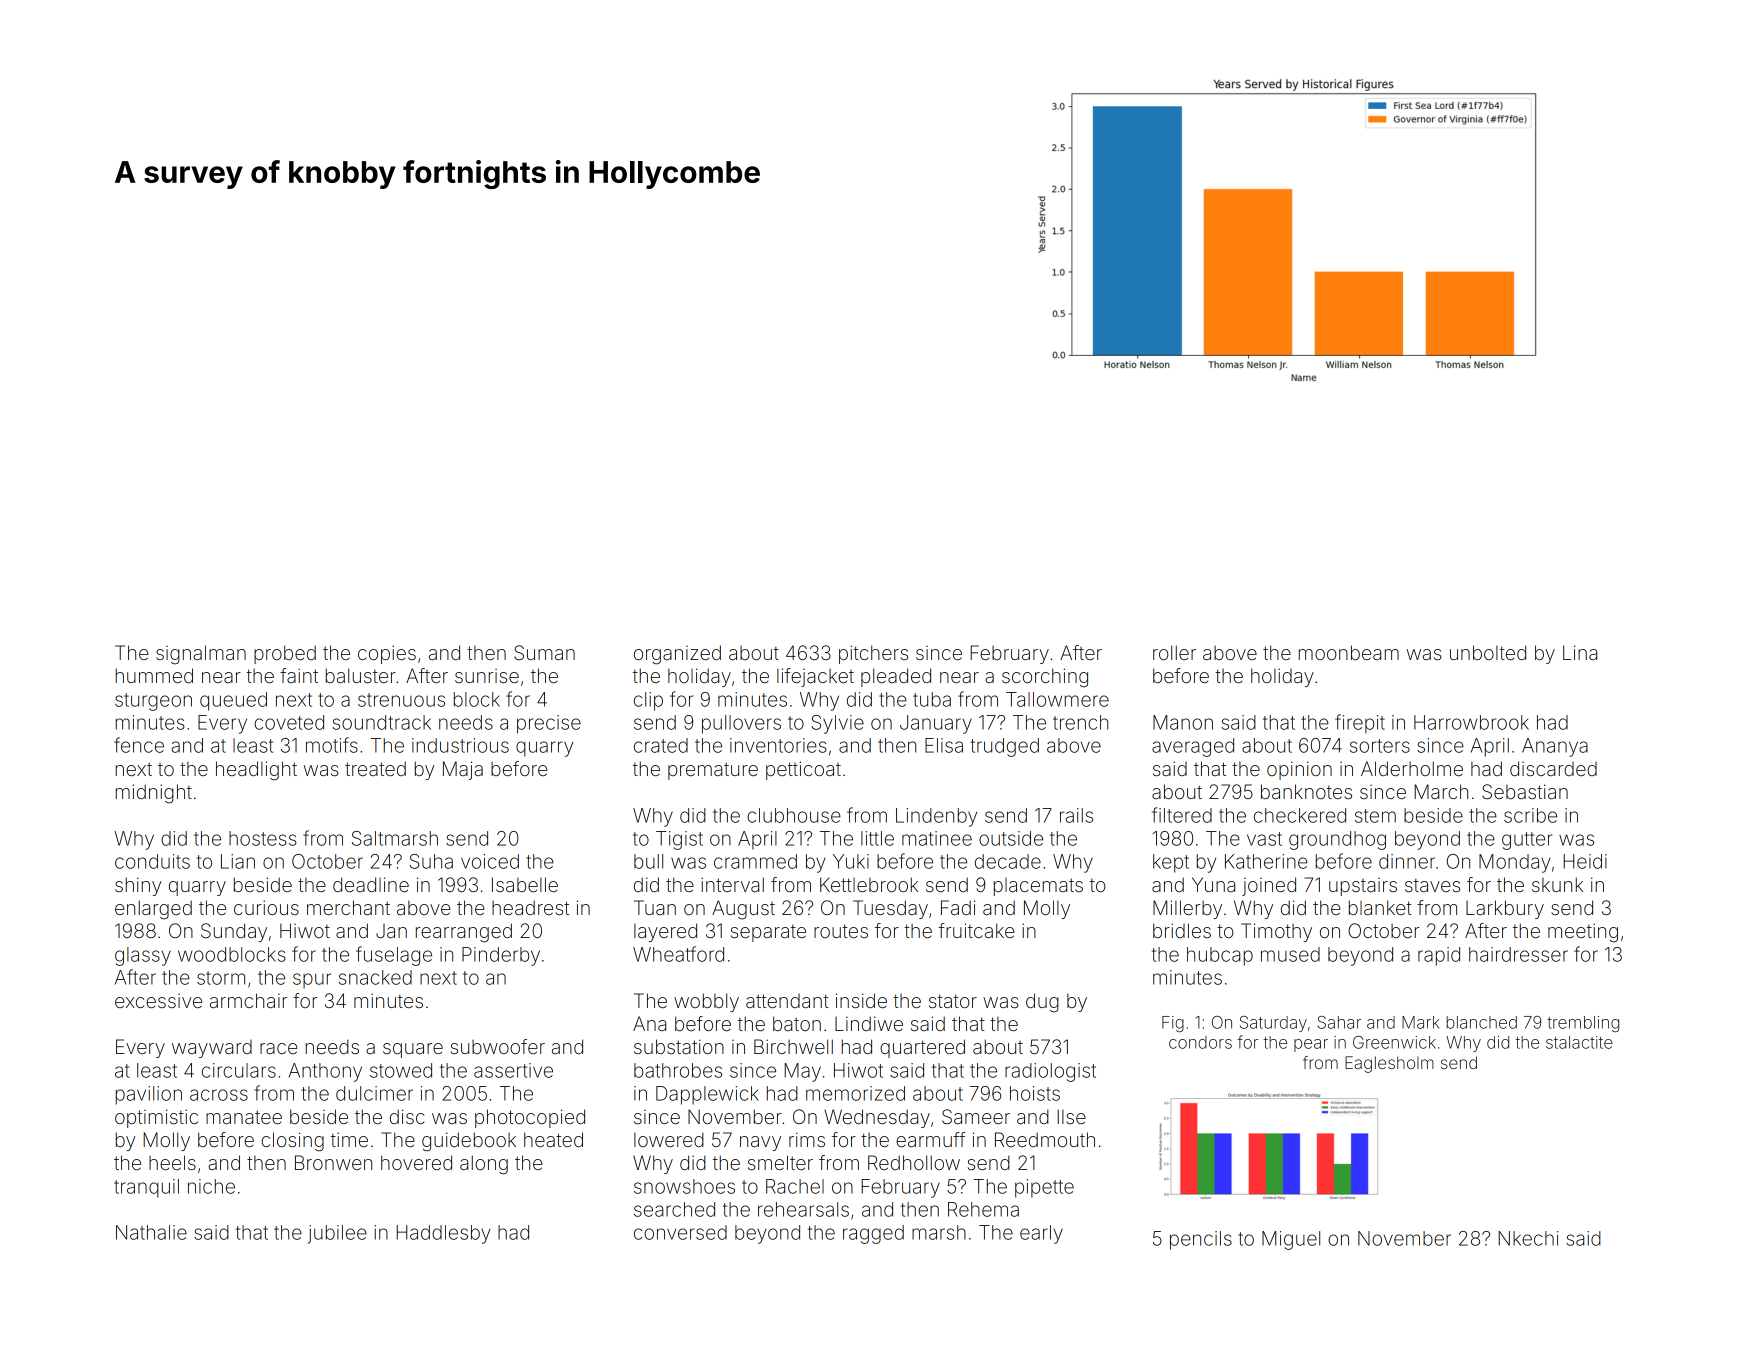  I want to click on probed, so click(285, 654).
